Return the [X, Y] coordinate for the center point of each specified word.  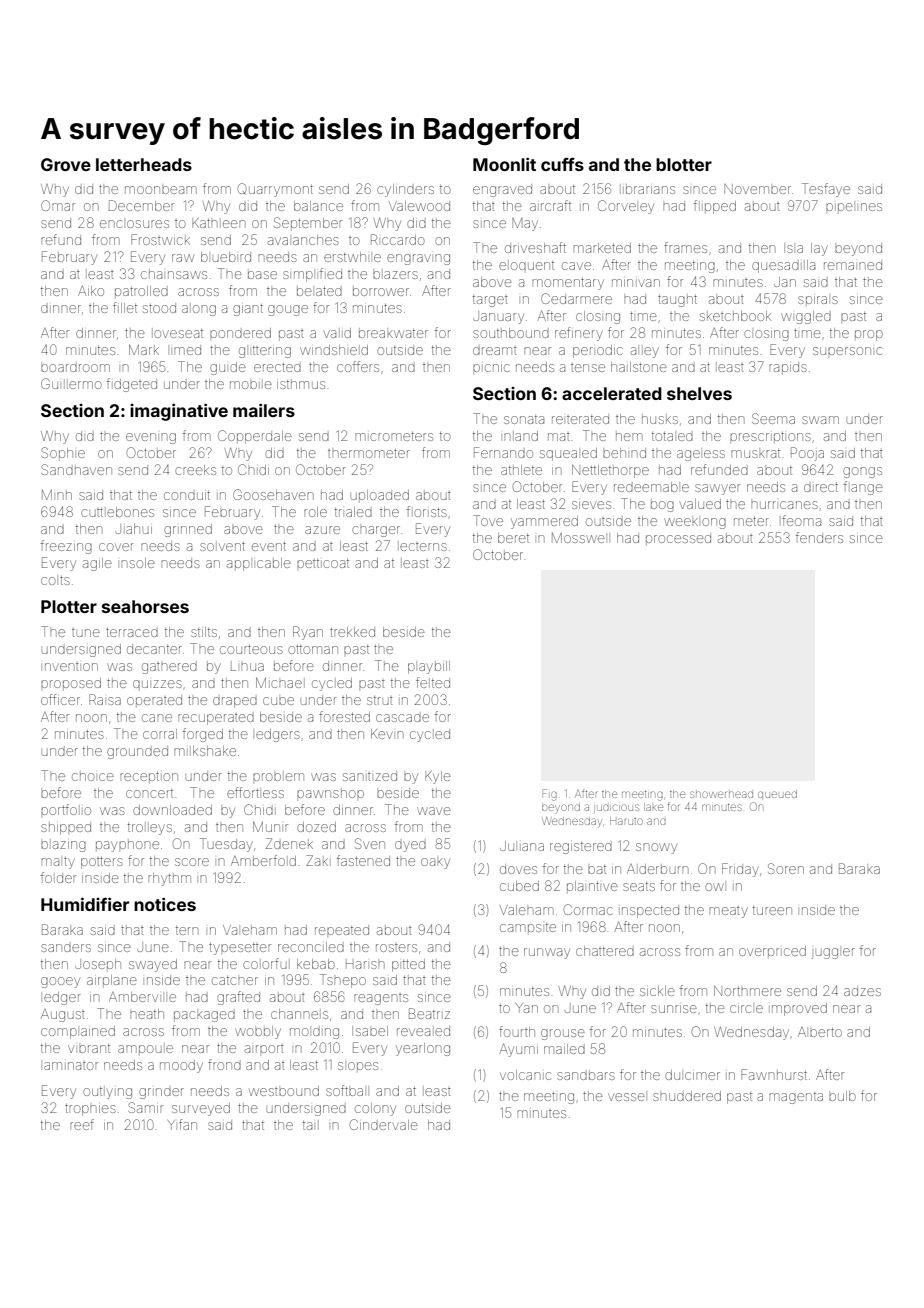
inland [521, 436]
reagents [381, 999]
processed [678, 538]
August [63, 1015]
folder [58, 877]
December [141, 205]
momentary [568, 284]
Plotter [69, 606]
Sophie [63, 452]
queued [777, 794]
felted [433, 682]
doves [518, 869]
